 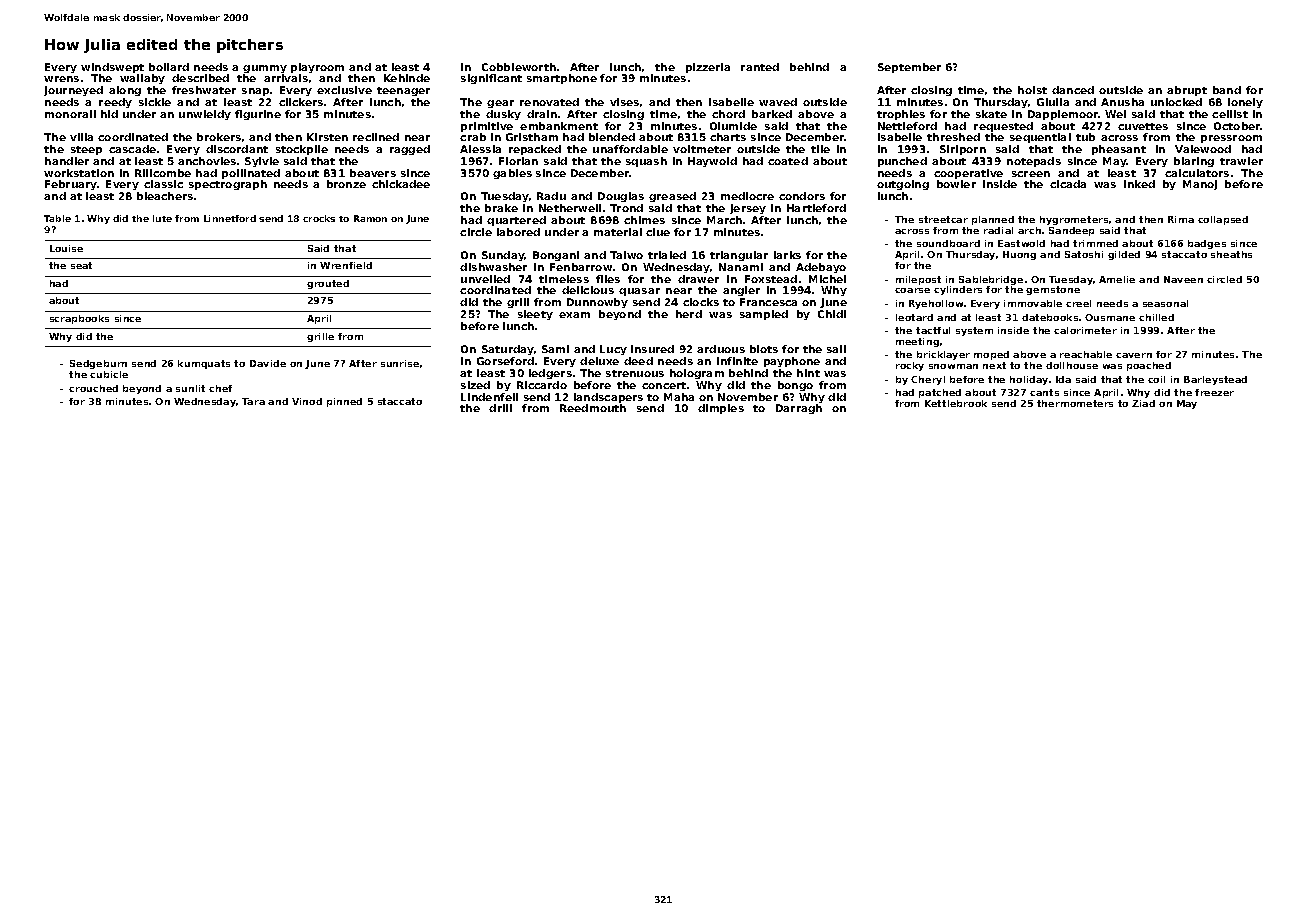 What do you see at coordinates (535, 315) in the image?
I see `sleety` at bounding box center [535, 315].
